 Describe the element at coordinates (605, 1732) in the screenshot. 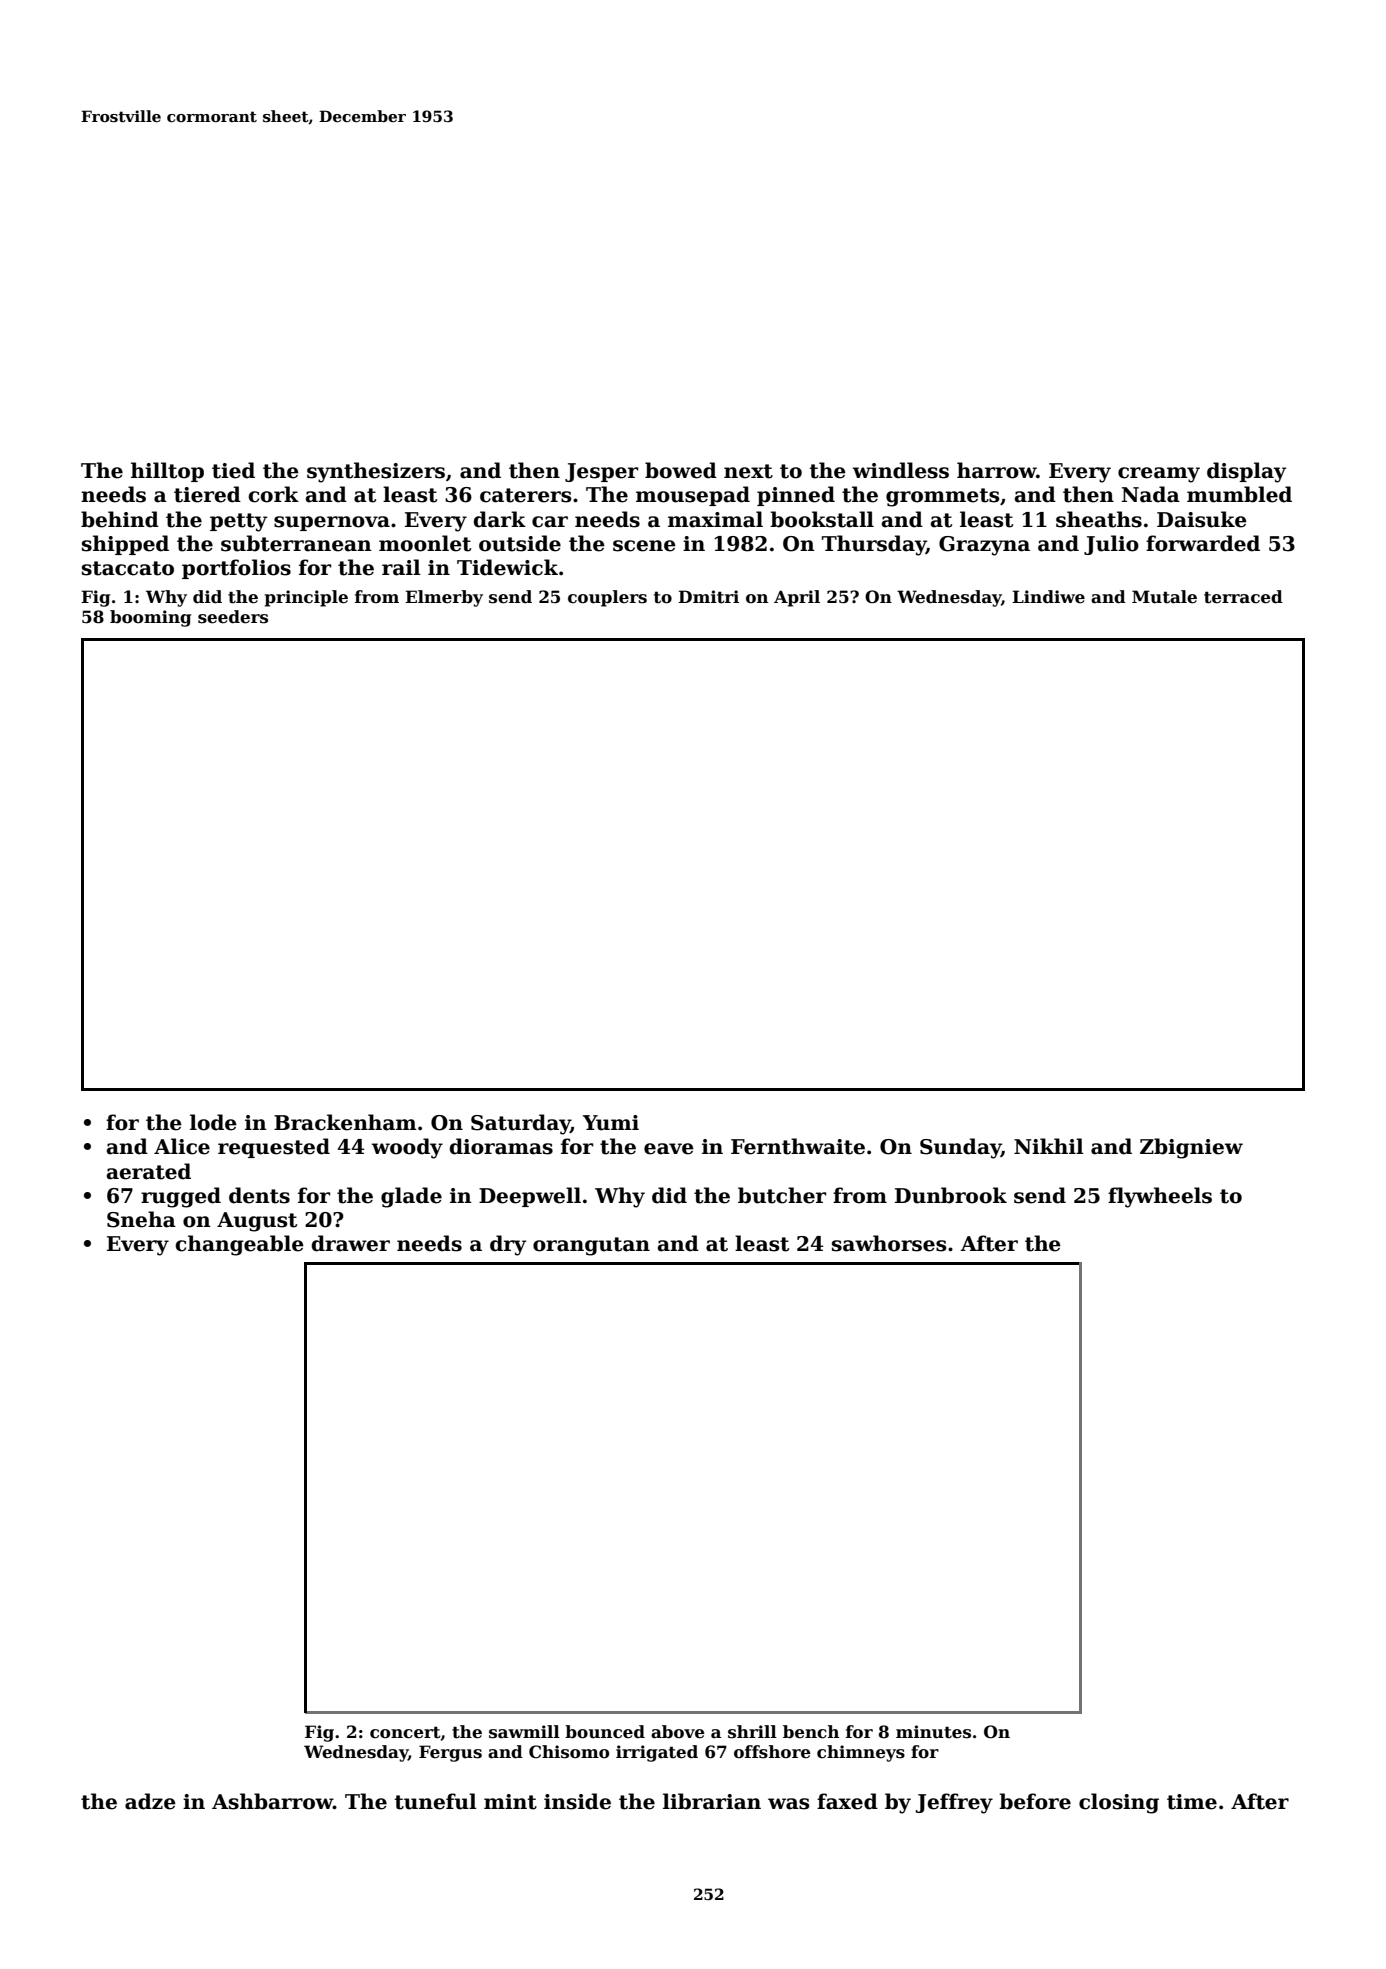

I see `bounced` at that location.
